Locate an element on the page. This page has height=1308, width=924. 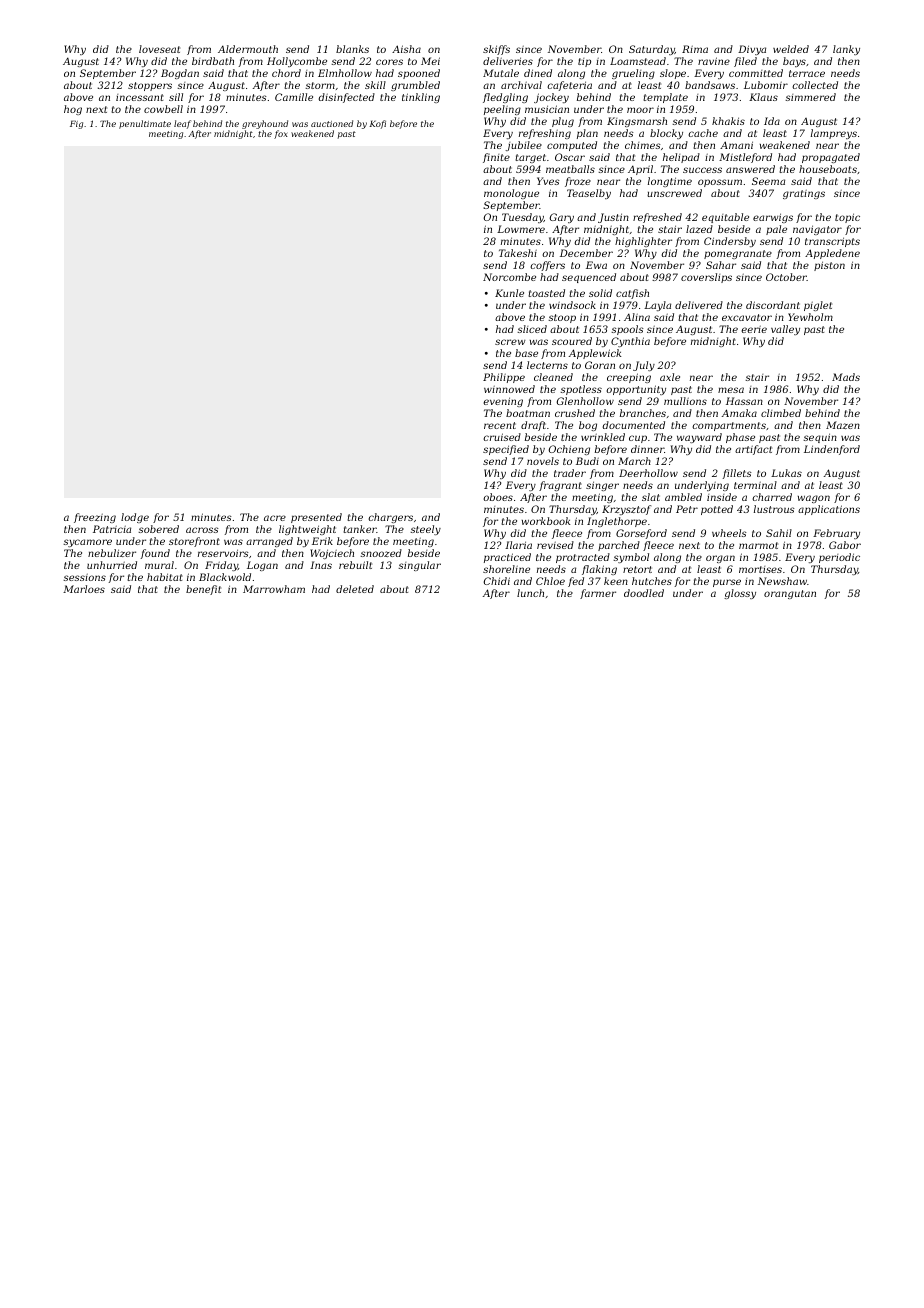
fragrant is located at coordinates (560, 486).
